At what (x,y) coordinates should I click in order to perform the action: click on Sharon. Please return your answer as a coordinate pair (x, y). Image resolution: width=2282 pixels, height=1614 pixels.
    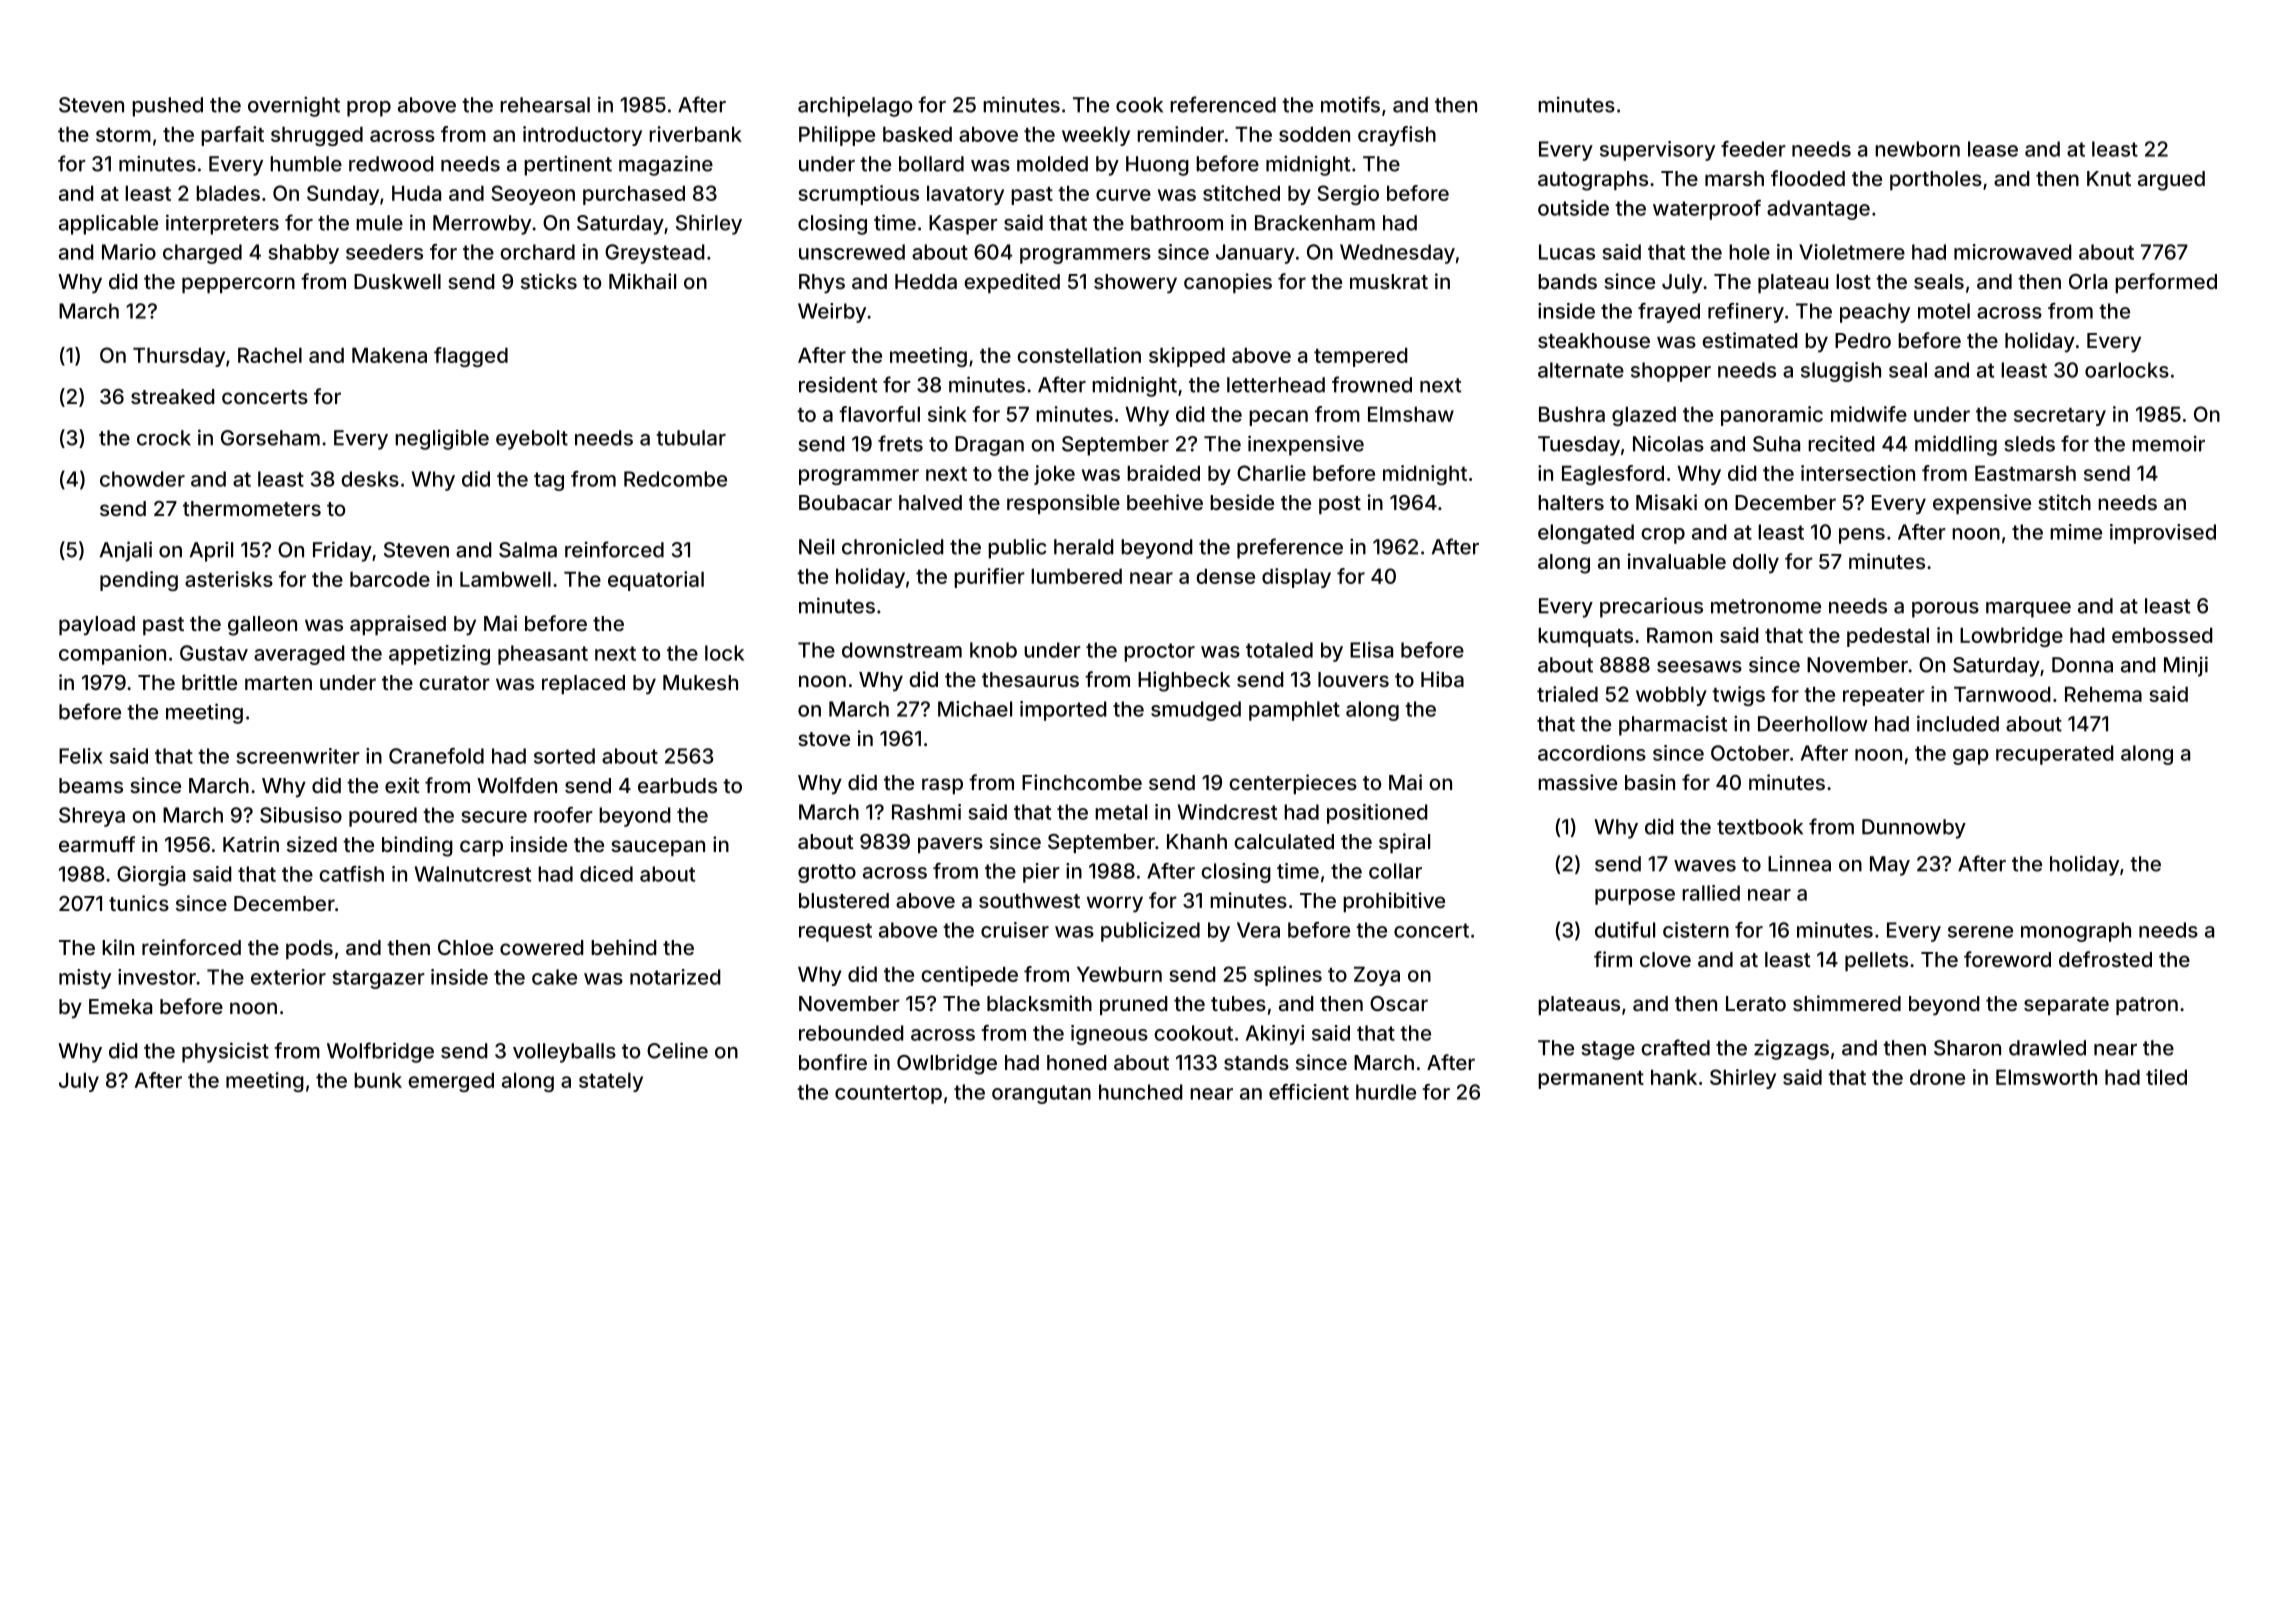
    Looking at the image, I should click on (1967, 1048).
